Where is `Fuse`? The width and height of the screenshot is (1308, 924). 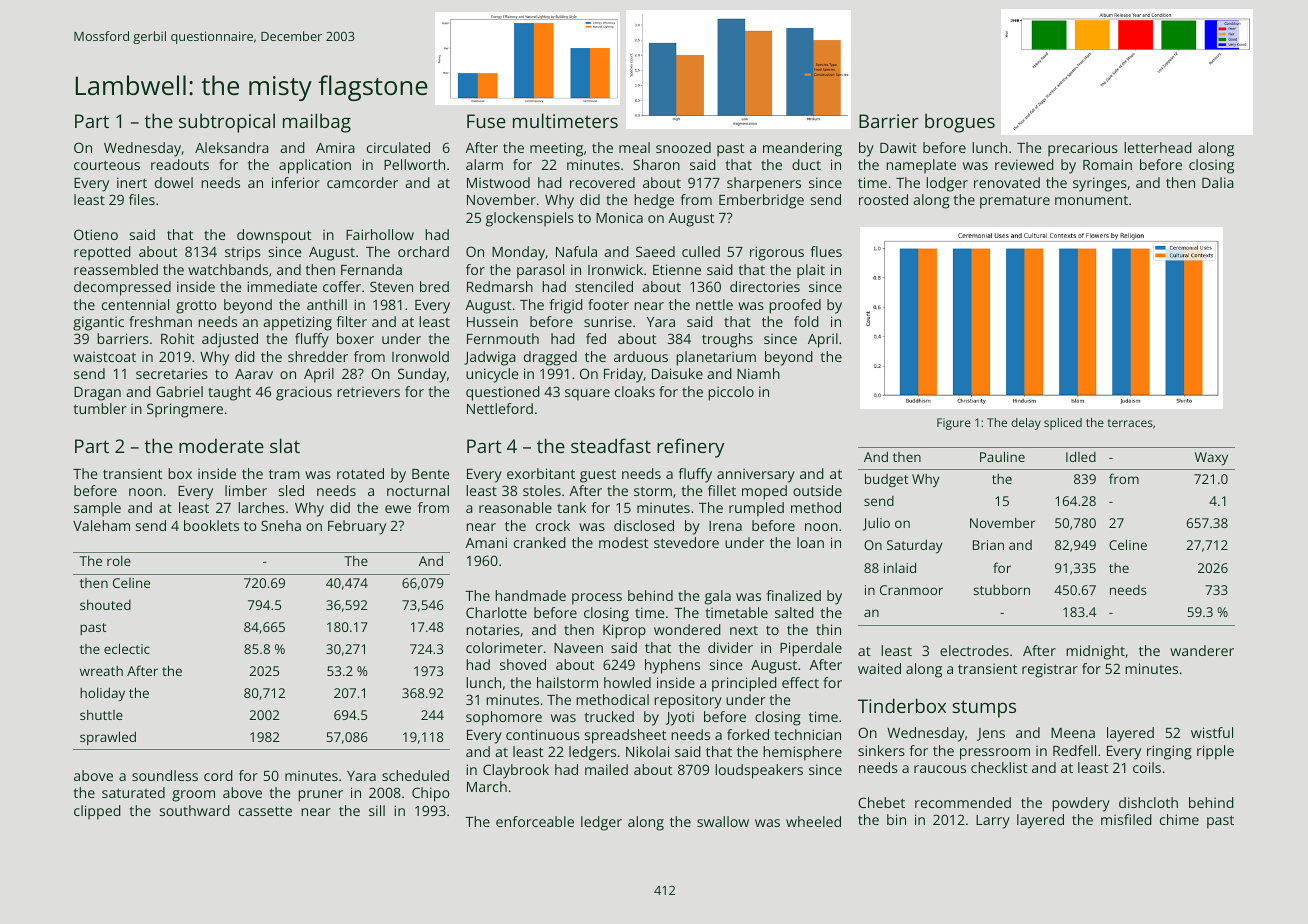
Fuse is located at coordinates (486, 121).
